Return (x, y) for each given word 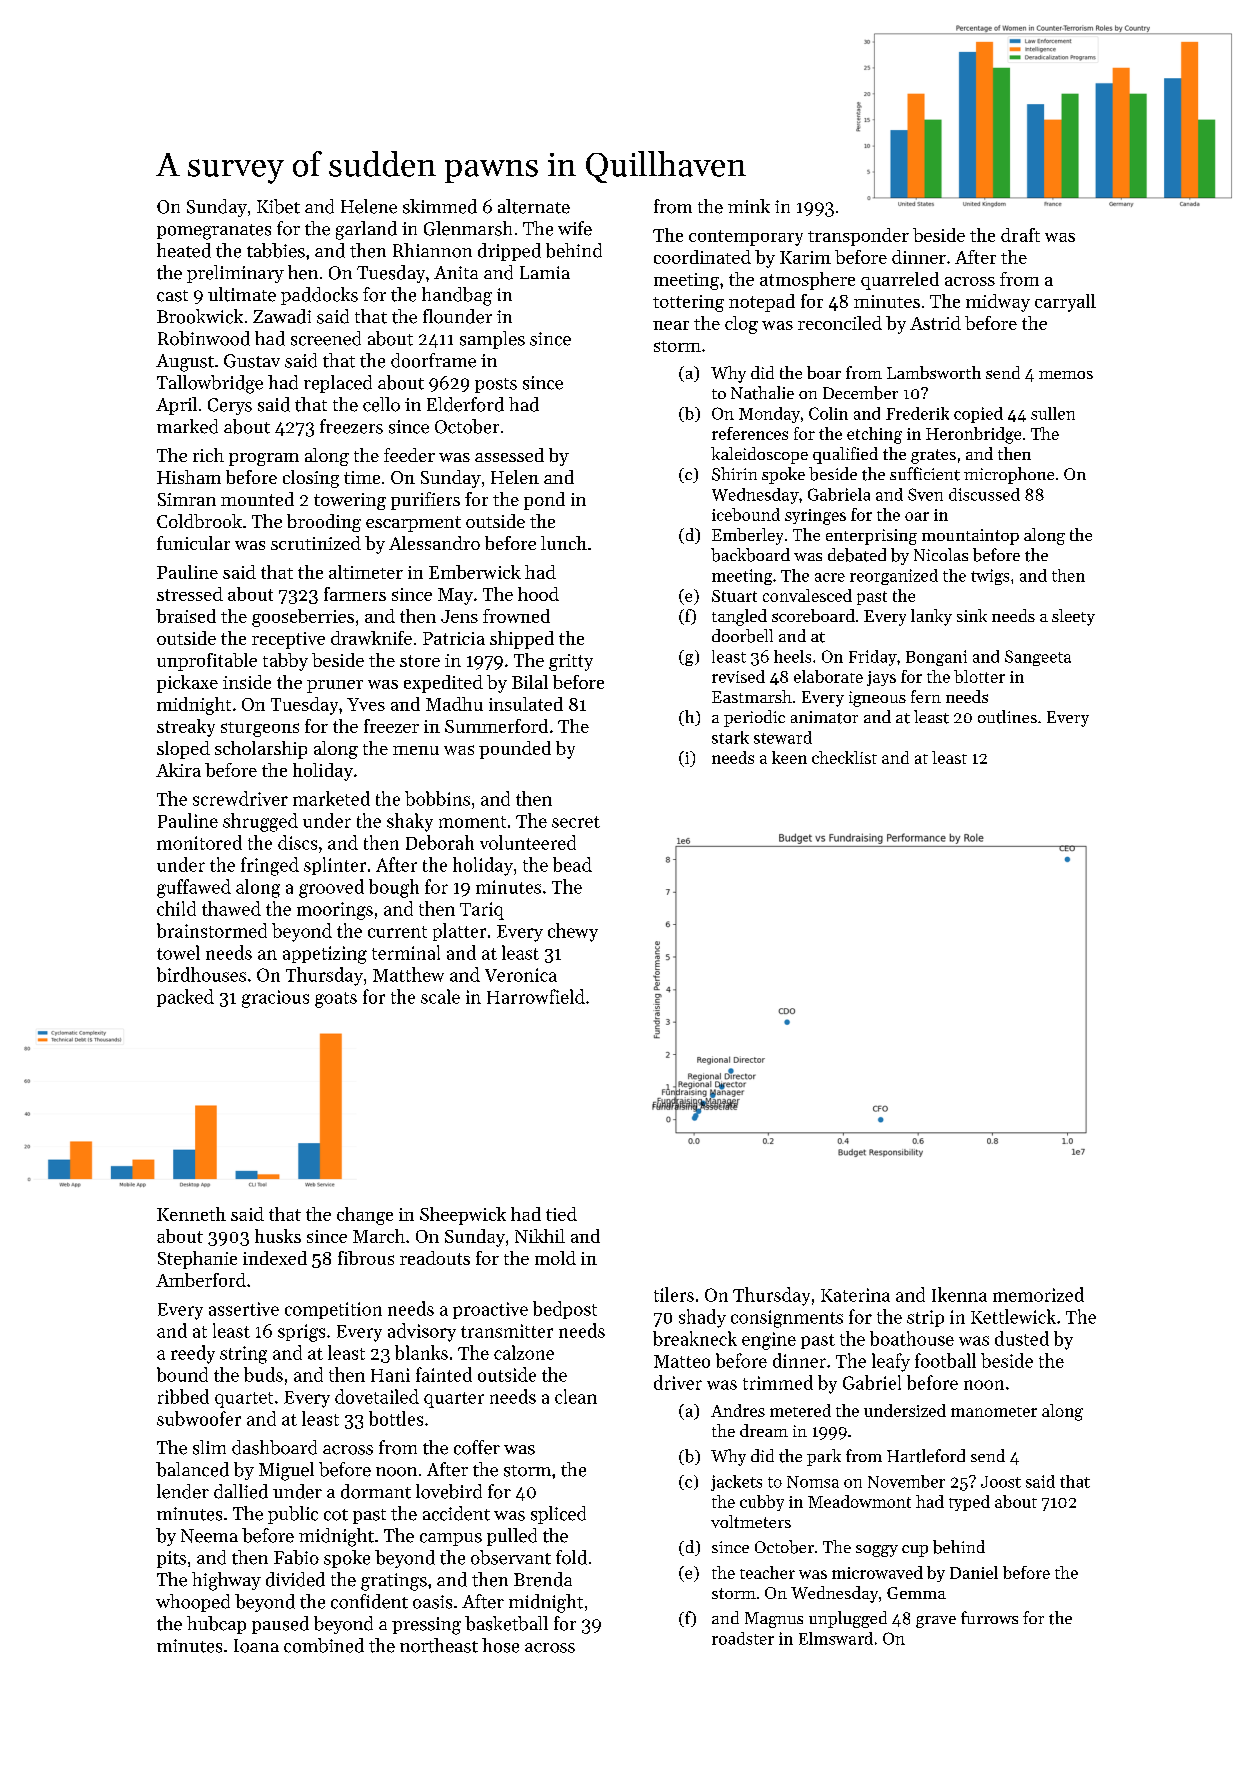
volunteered (528, 842)
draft (1020, 235)
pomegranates (214, 232)
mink (749, 206)
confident (369, 1601)
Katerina (855, 1295)
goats (336, 1000)
